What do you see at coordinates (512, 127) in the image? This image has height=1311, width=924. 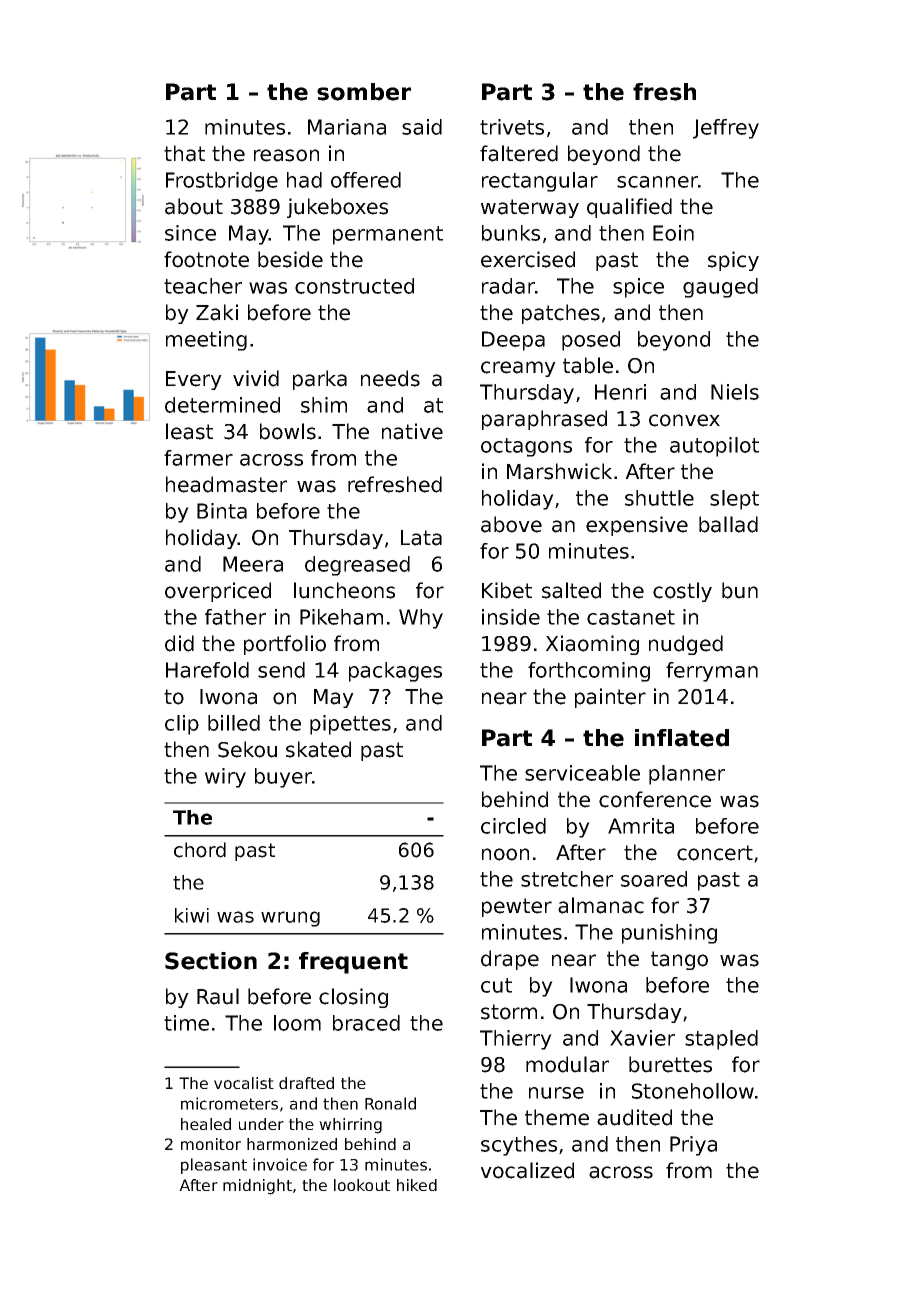 I see `trivets` at bounding box center [512, 127].
